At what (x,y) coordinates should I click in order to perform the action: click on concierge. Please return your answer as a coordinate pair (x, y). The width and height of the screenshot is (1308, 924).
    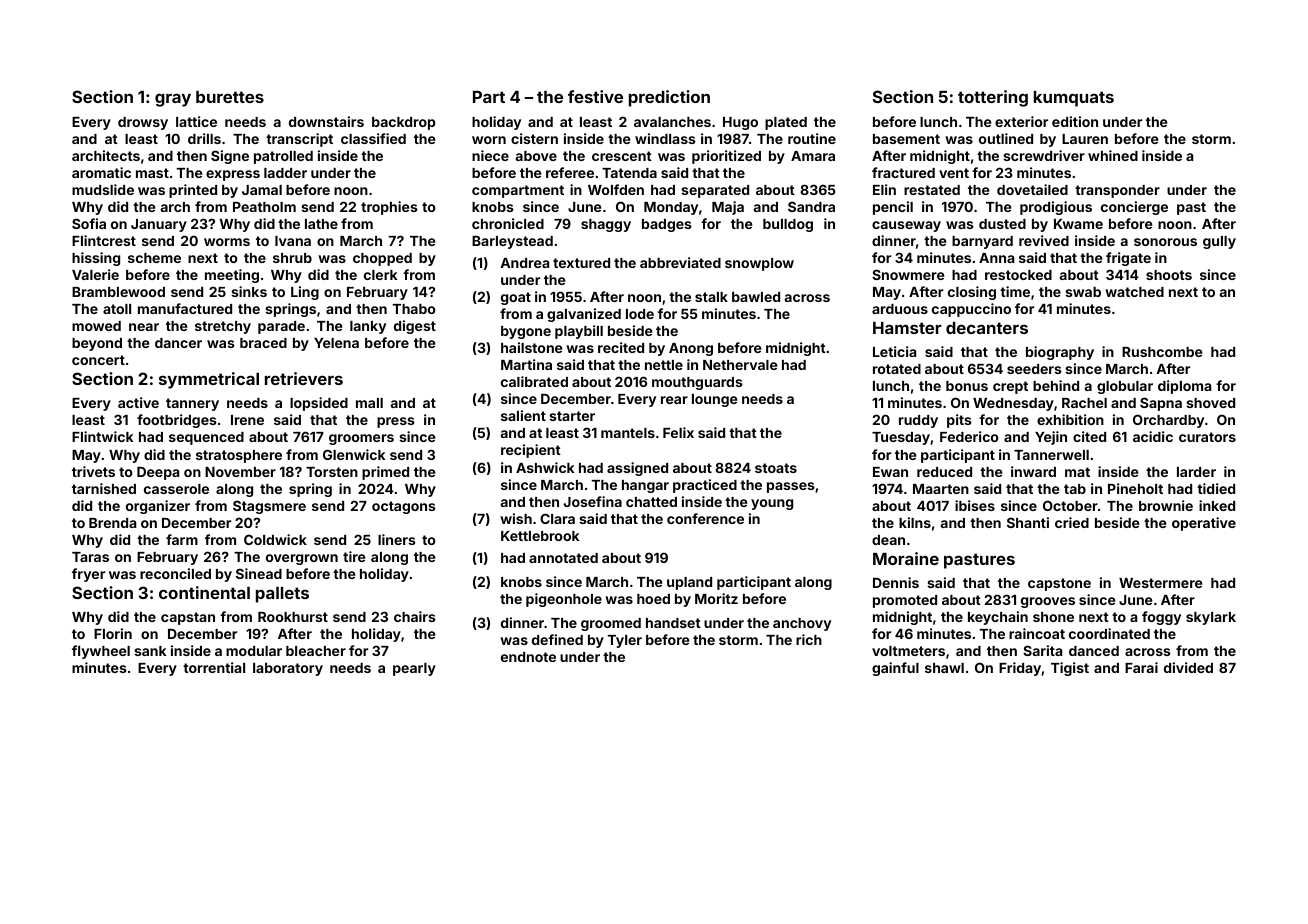
    Looking at the image, I should click on (1134, 208).
